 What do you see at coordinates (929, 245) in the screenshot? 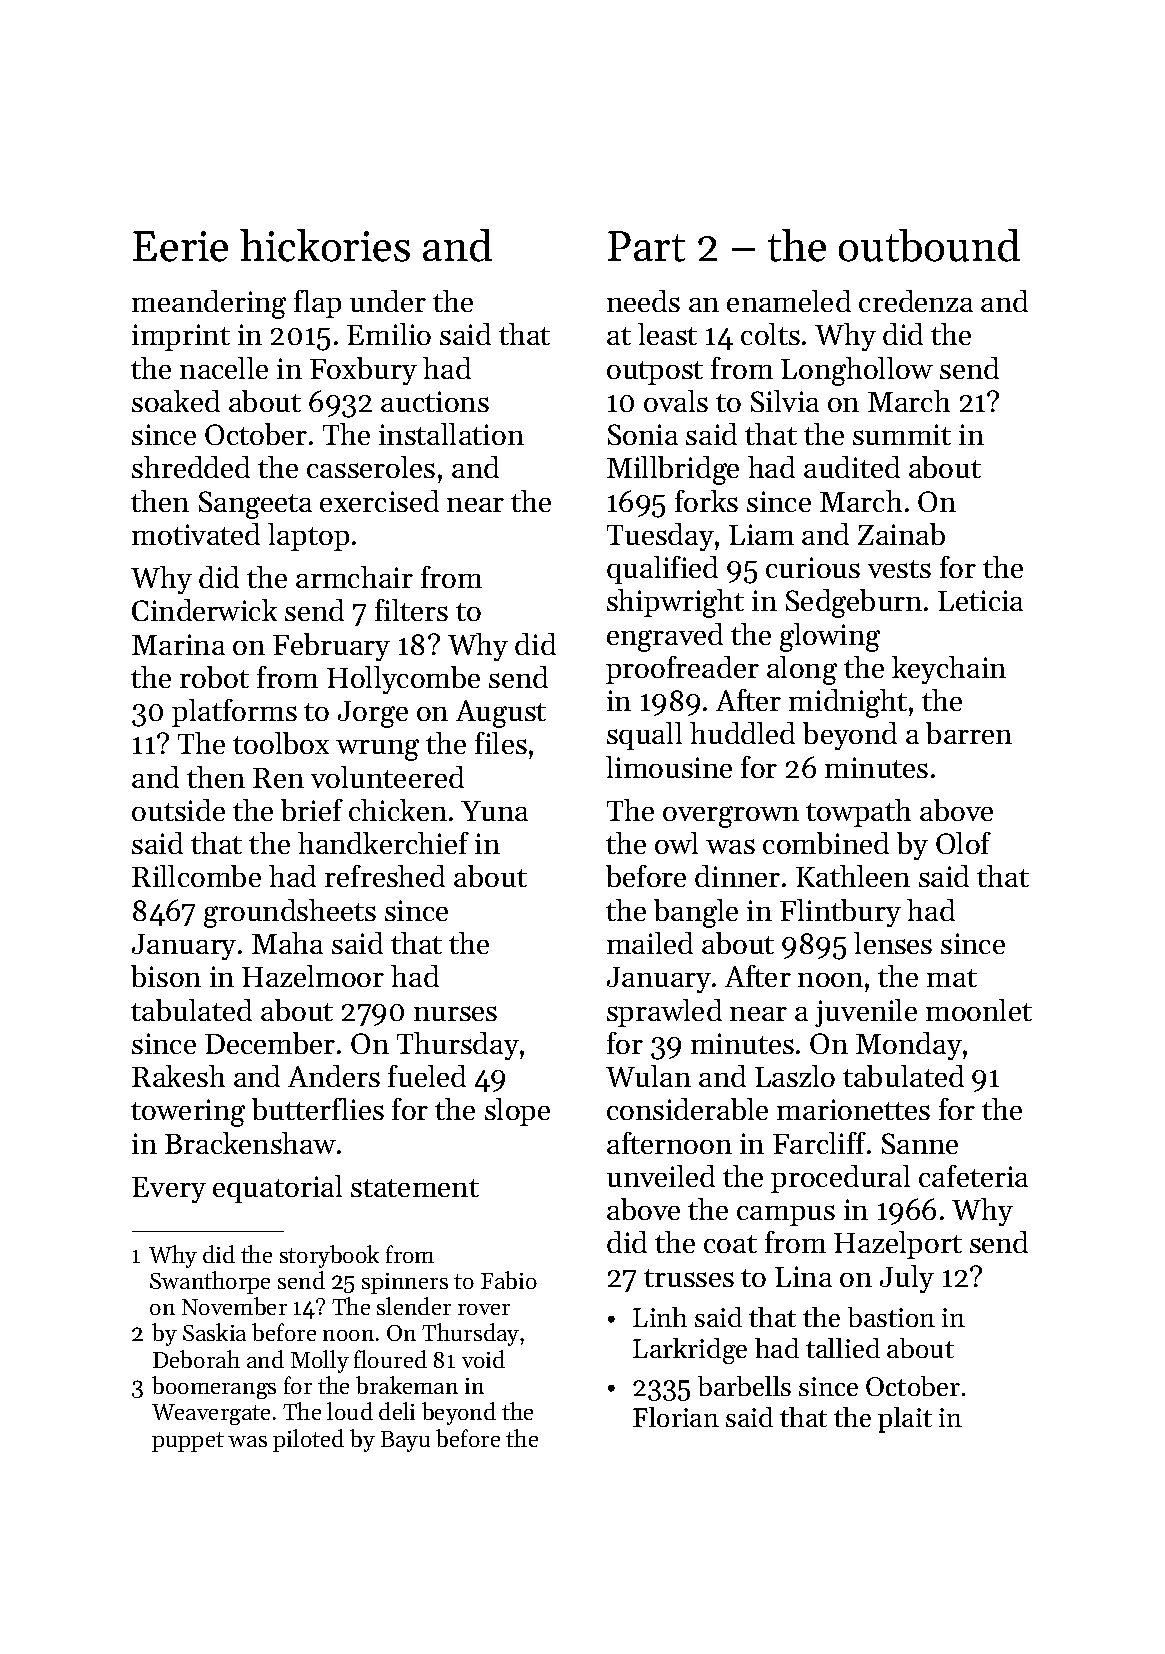
I see `outbound` at bounding box center [929, 245].
